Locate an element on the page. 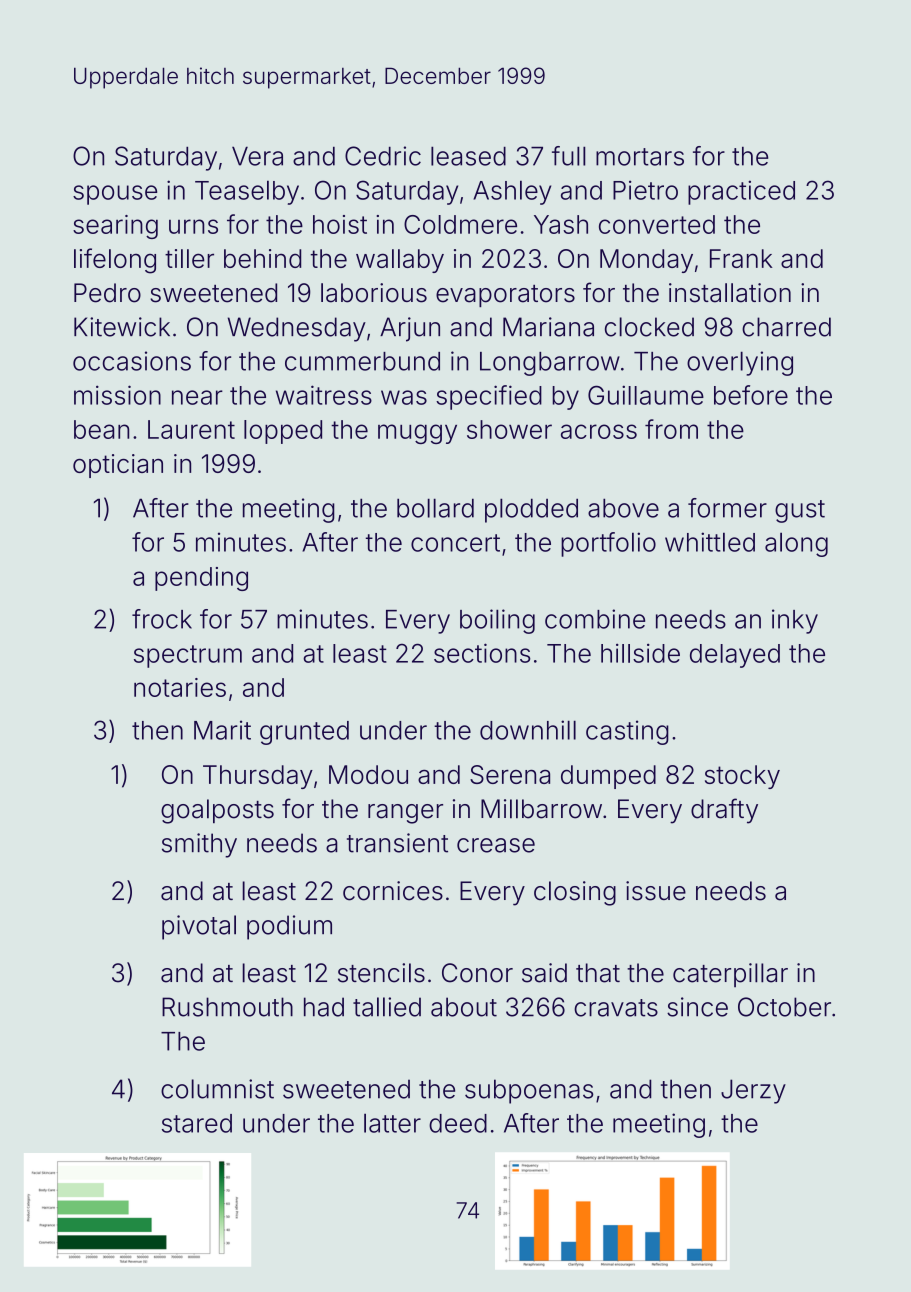 The height and width of the page is (1292, 911). across is located at coordinates (599, 431).
